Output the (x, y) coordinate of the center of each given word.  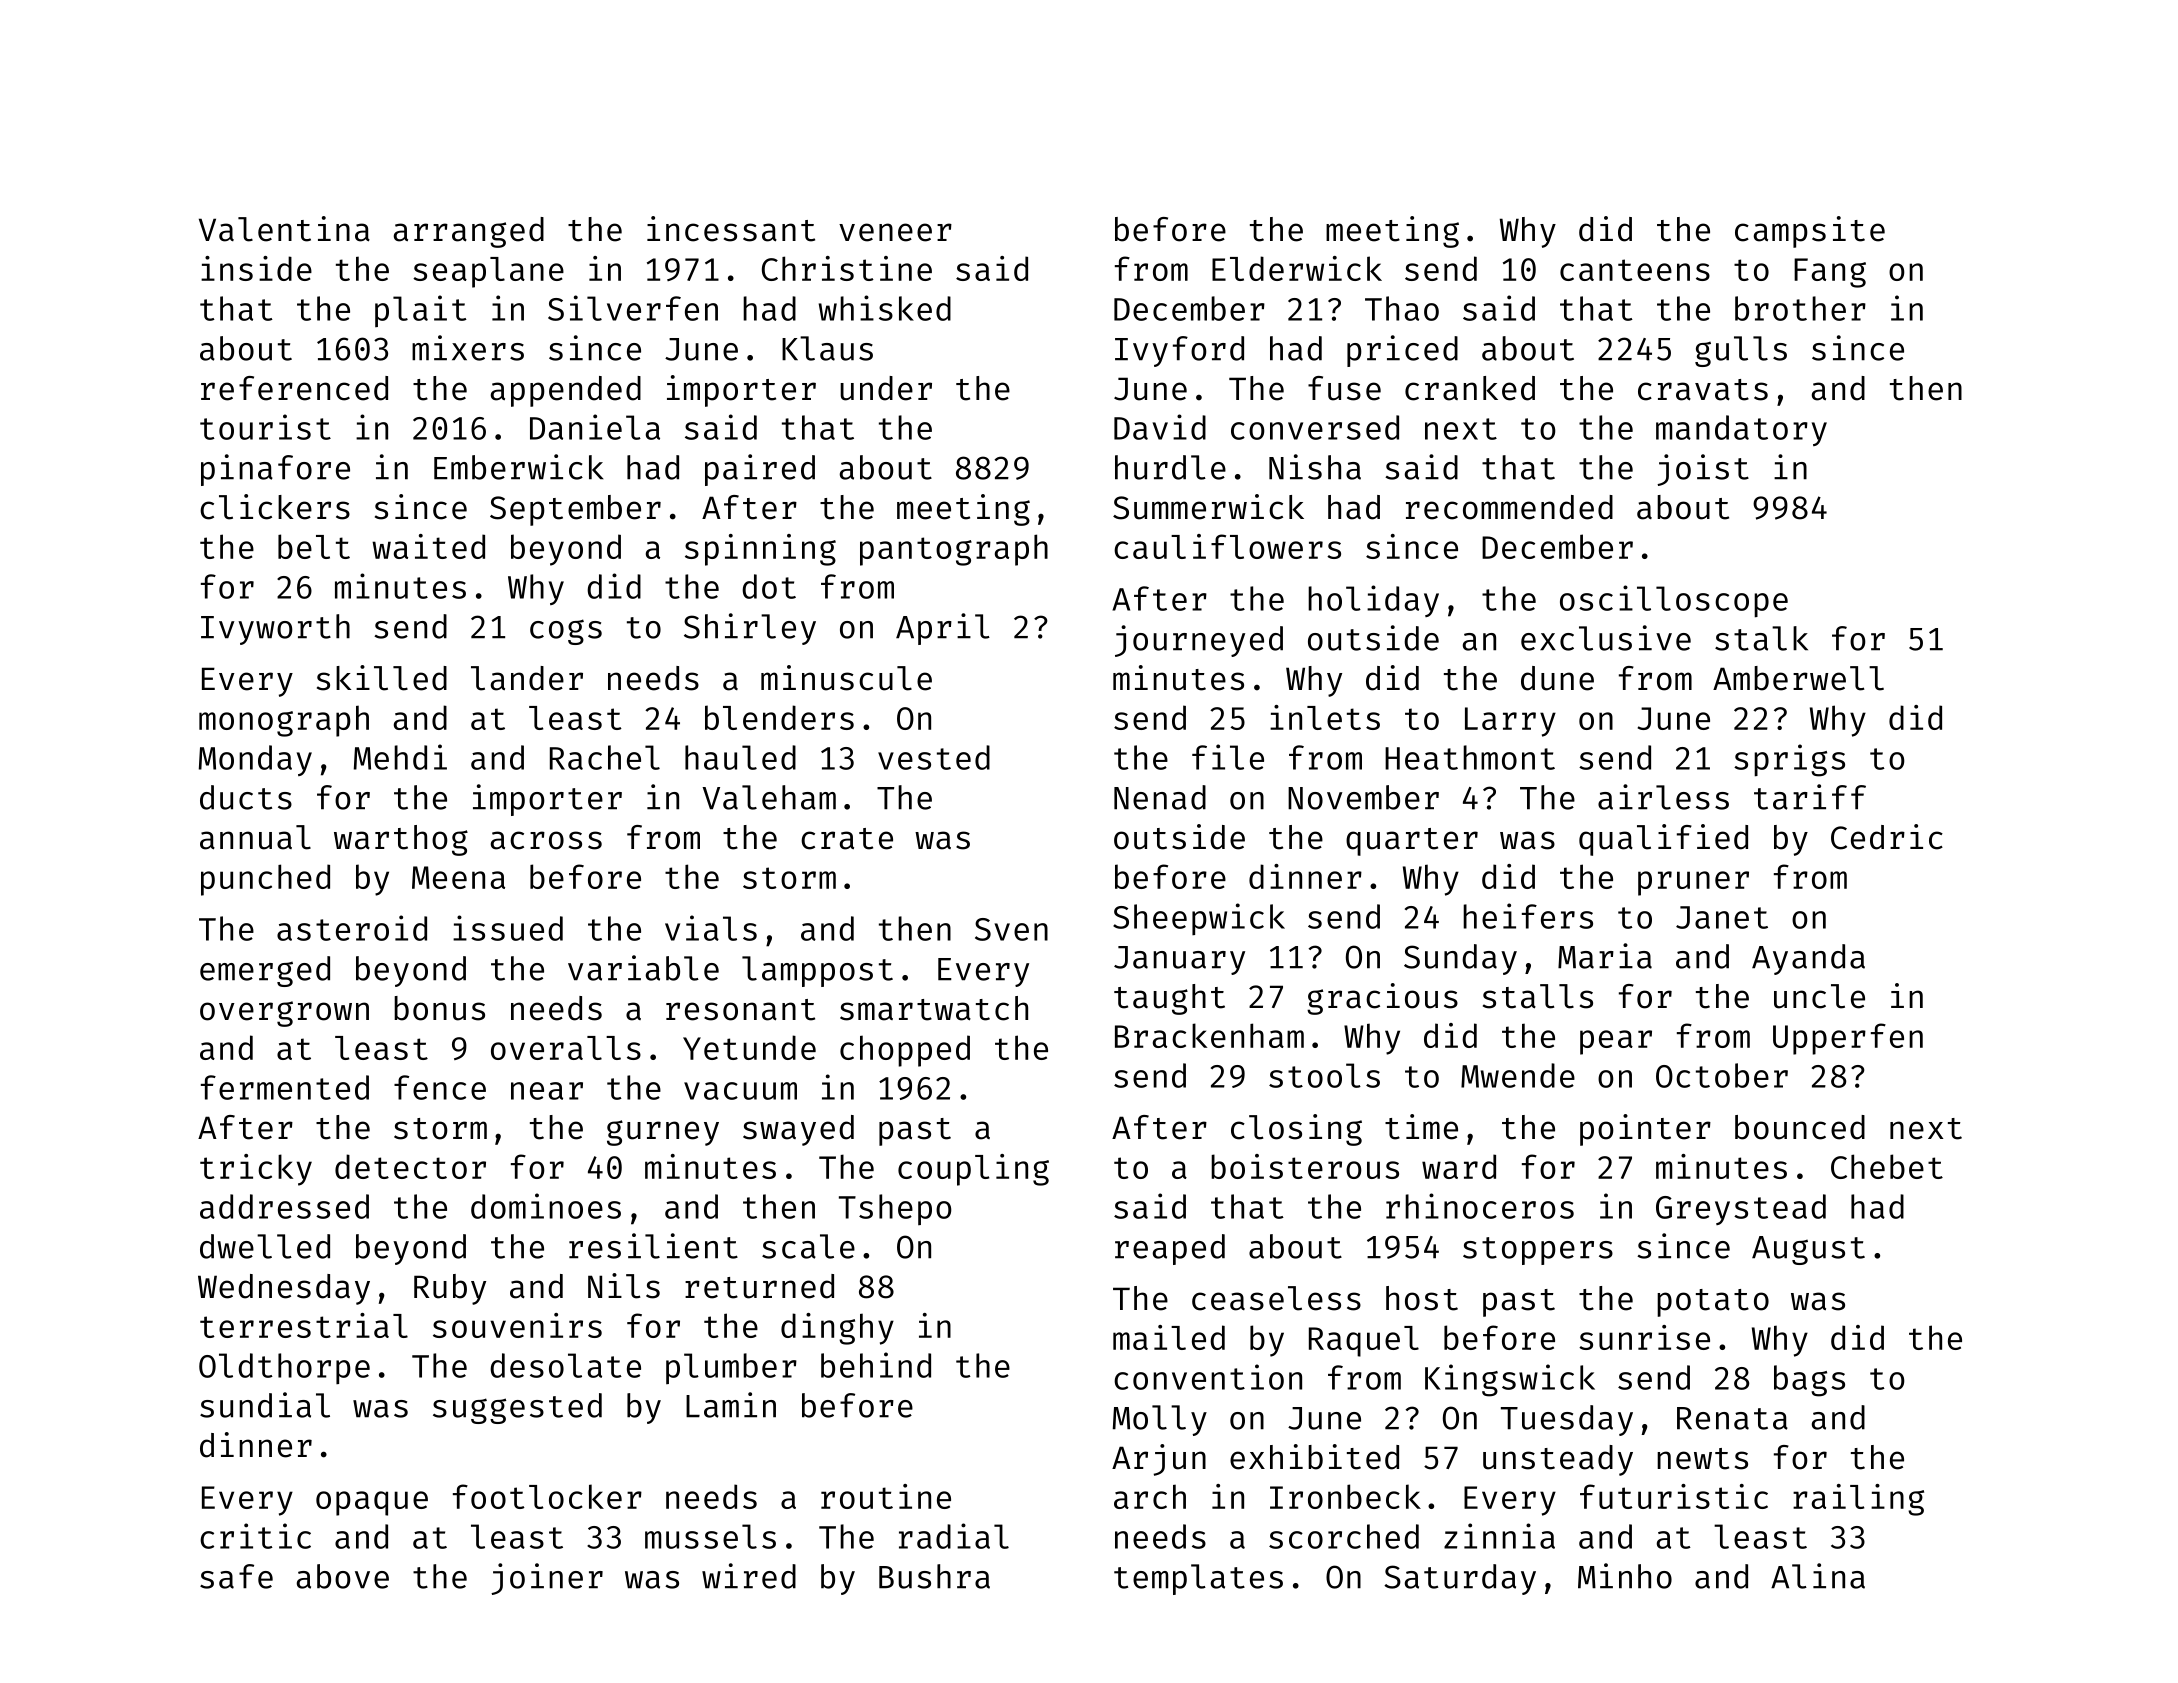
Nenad (1160, 797)
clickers (275, 507)
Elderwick (1297, 268)
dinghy (837, 1329)
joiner (547, 1579)
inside (256, 268)
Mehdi (400, 757)
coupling (973, 1170)
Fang (1830, 273)
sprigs (1789, 760)
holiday (1373, 601)
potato (1713, 1303)
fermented (285, 1087)
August (1808, 1250)
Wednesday (284, 1289)
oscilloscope (1674, 601)
